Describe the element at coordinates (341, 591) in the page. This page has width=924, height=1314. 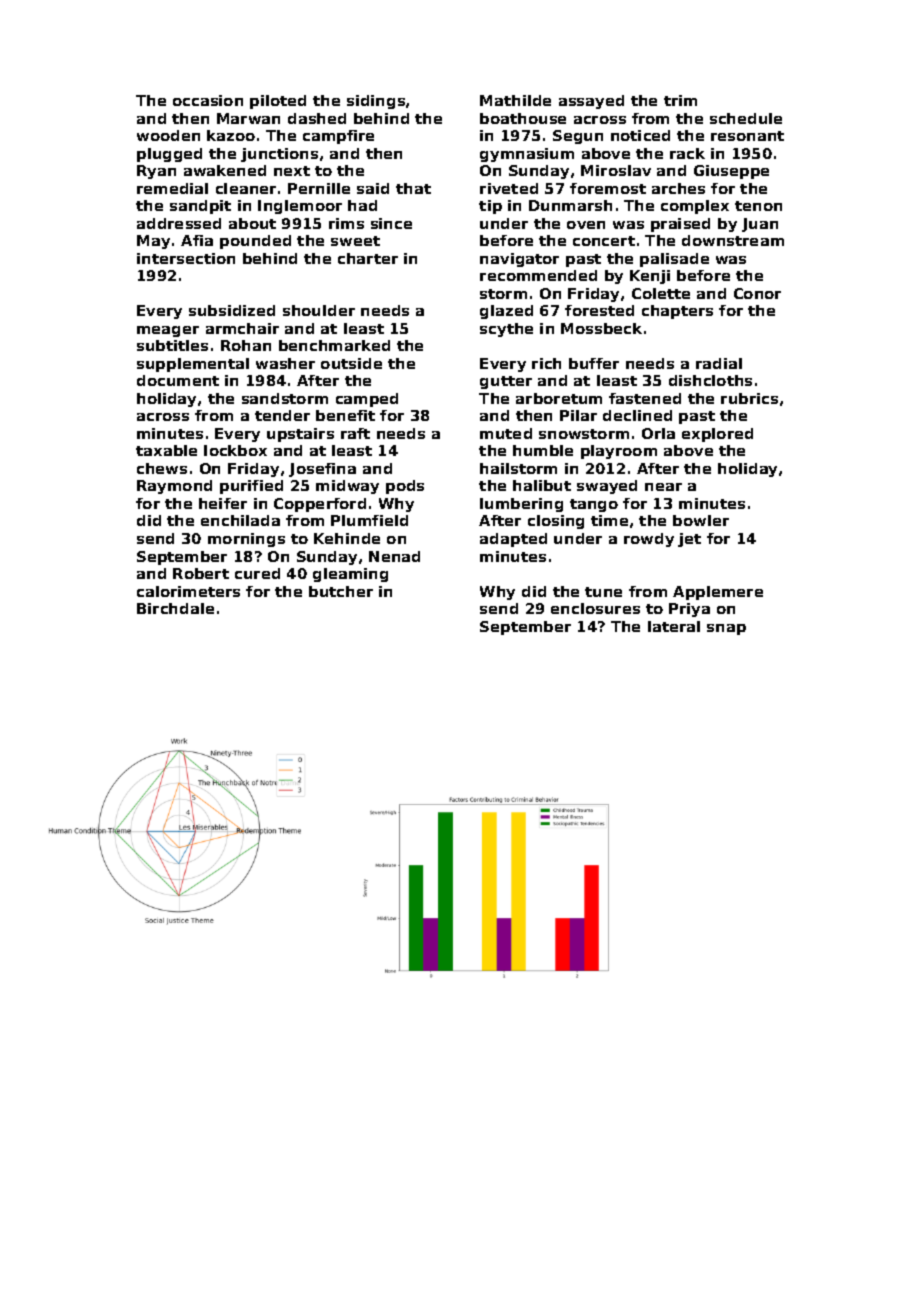
I see `butcher` at that location.
